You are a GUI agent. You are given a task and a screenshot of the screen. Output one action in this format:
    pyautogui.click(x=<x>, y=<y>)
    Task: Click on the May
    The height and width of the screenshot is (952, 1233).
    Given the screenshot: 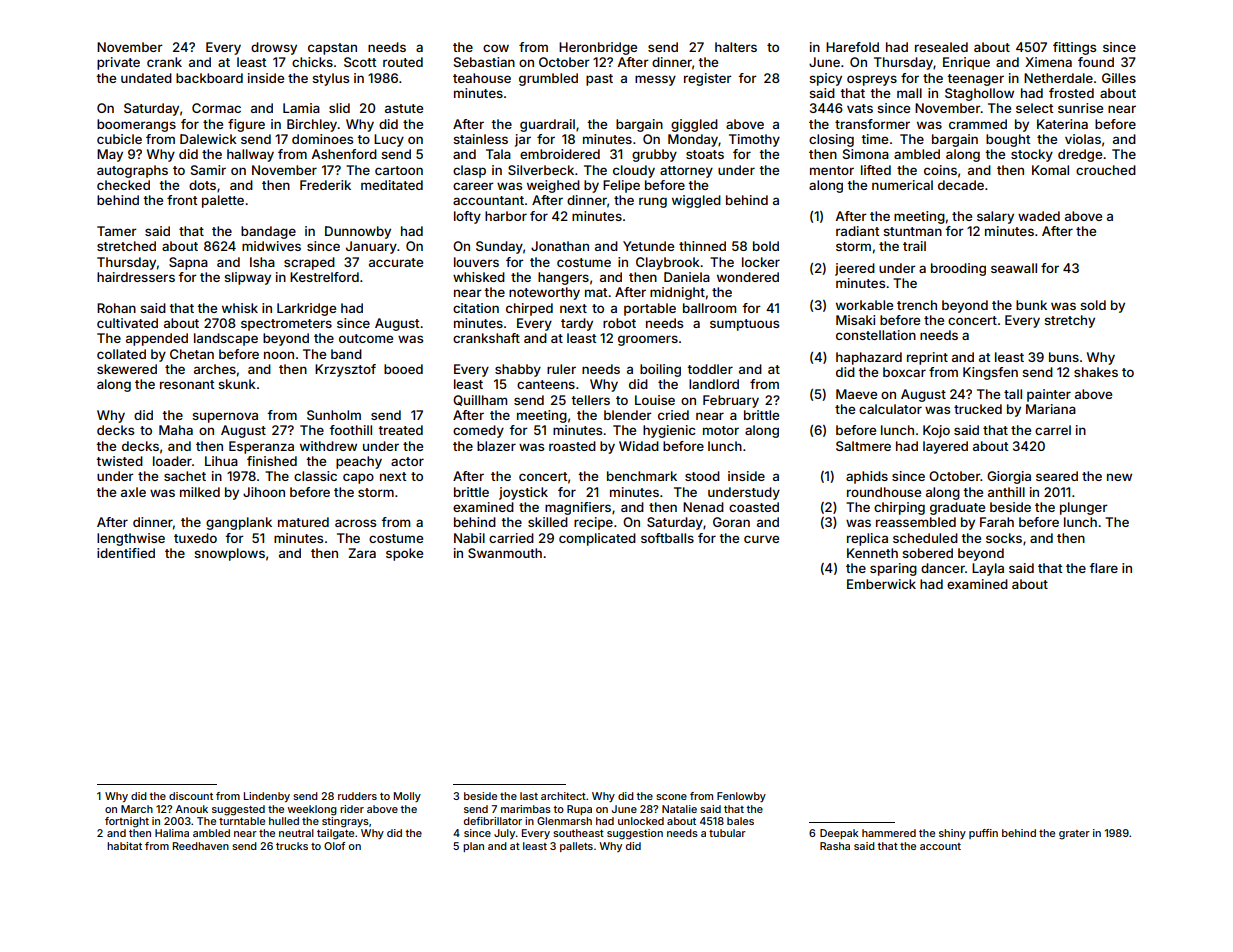 What is the action you would take?
    pyautogui.click(x=110, y=155)
